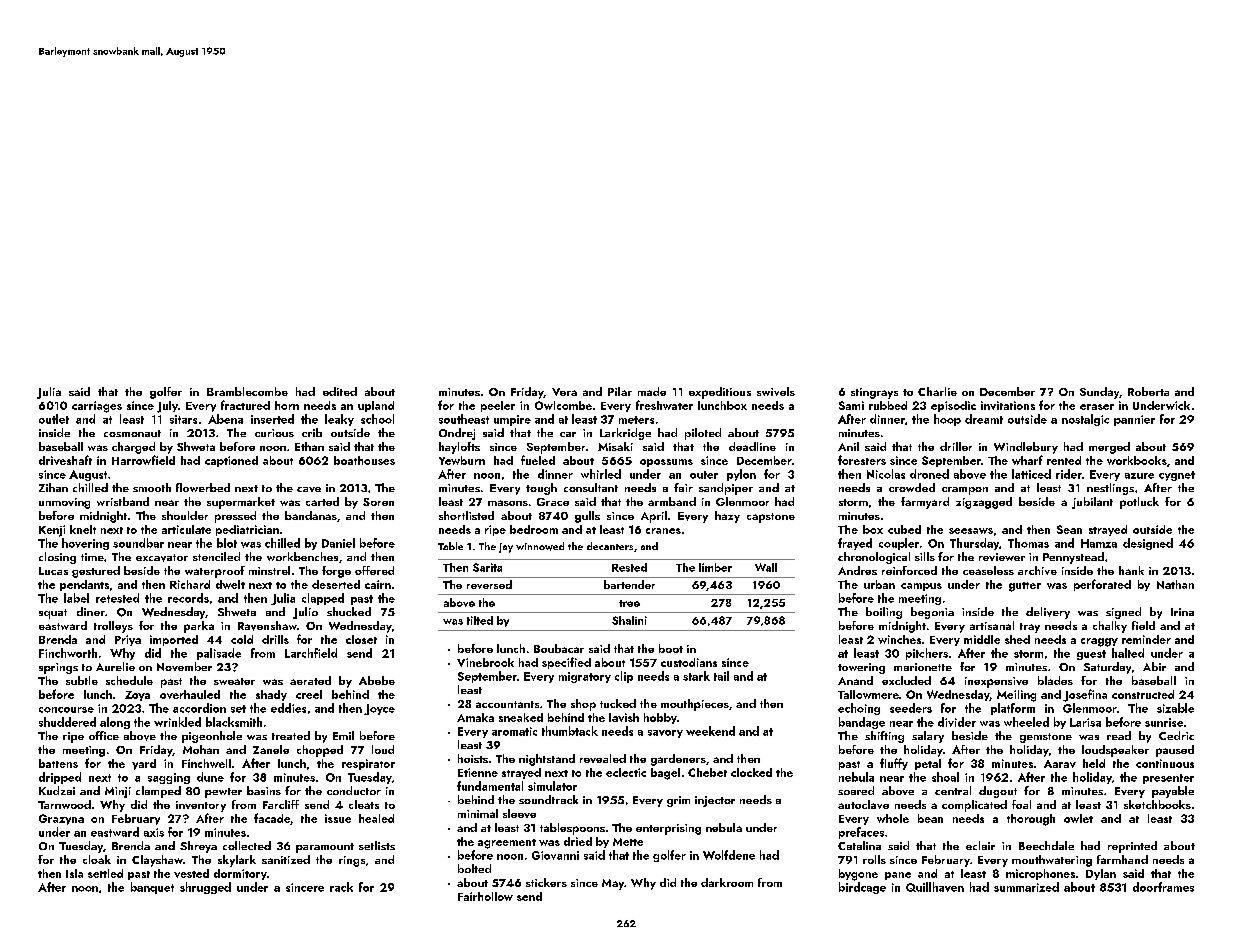 Image resolution: width=1233 pixels, height=952 pixels. What do you see at coordinates (506, 548) in the screenshot?
I see `jay` at bounding box center [506, 548].
